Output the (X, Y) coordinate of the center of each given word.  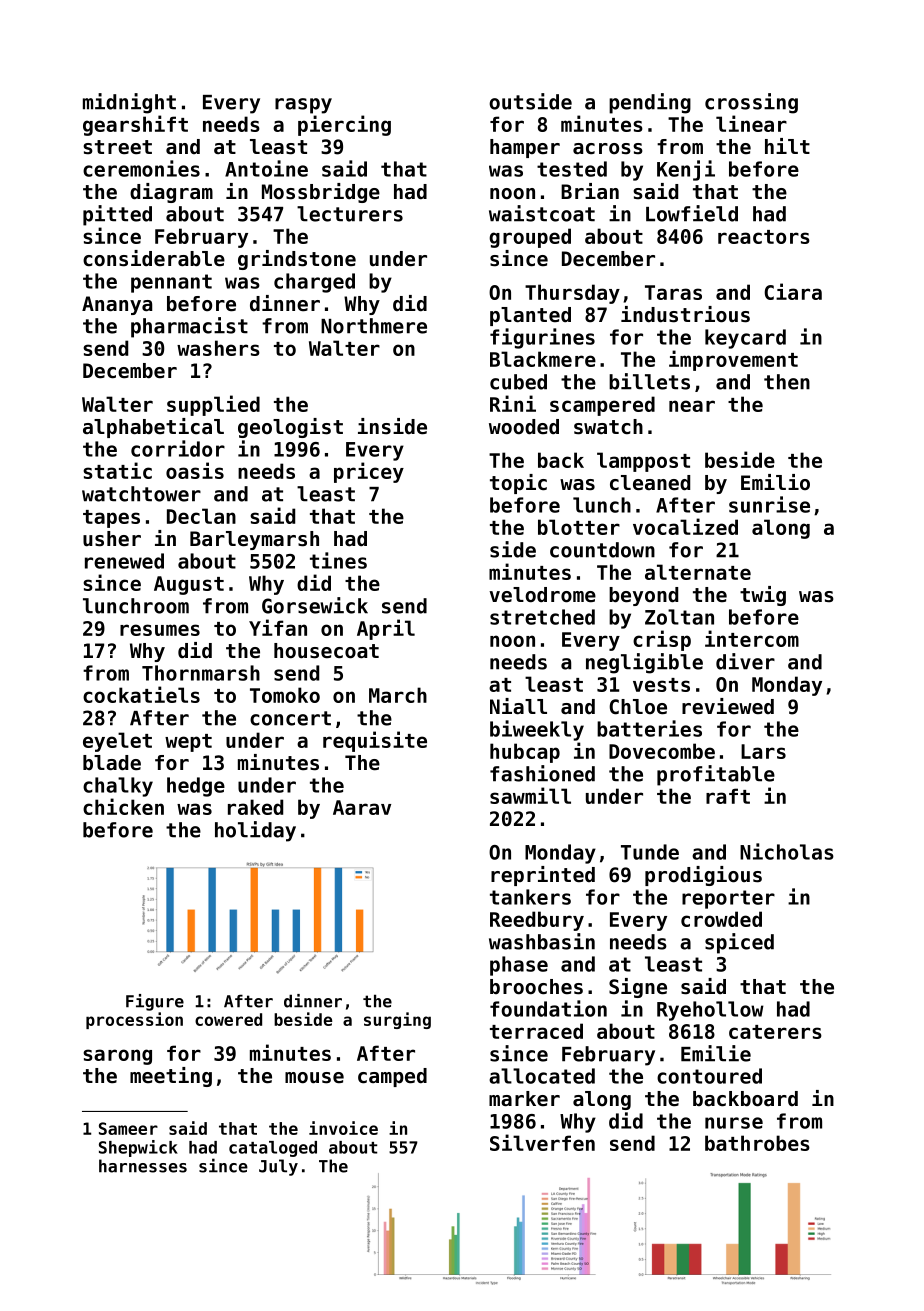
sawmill (530, 795)
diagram (171, 193)
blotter (579, 527)
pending (650, 103)
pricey (369, 472)
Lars (763, 751)
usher (112, 539)
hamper (525, 148)
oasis (195, 470)
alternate (698, 572)
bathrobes (757, 1143)
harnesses (143, 1166)
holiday (255, 831)
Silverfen (542, 1142)
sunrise (769, 504)
